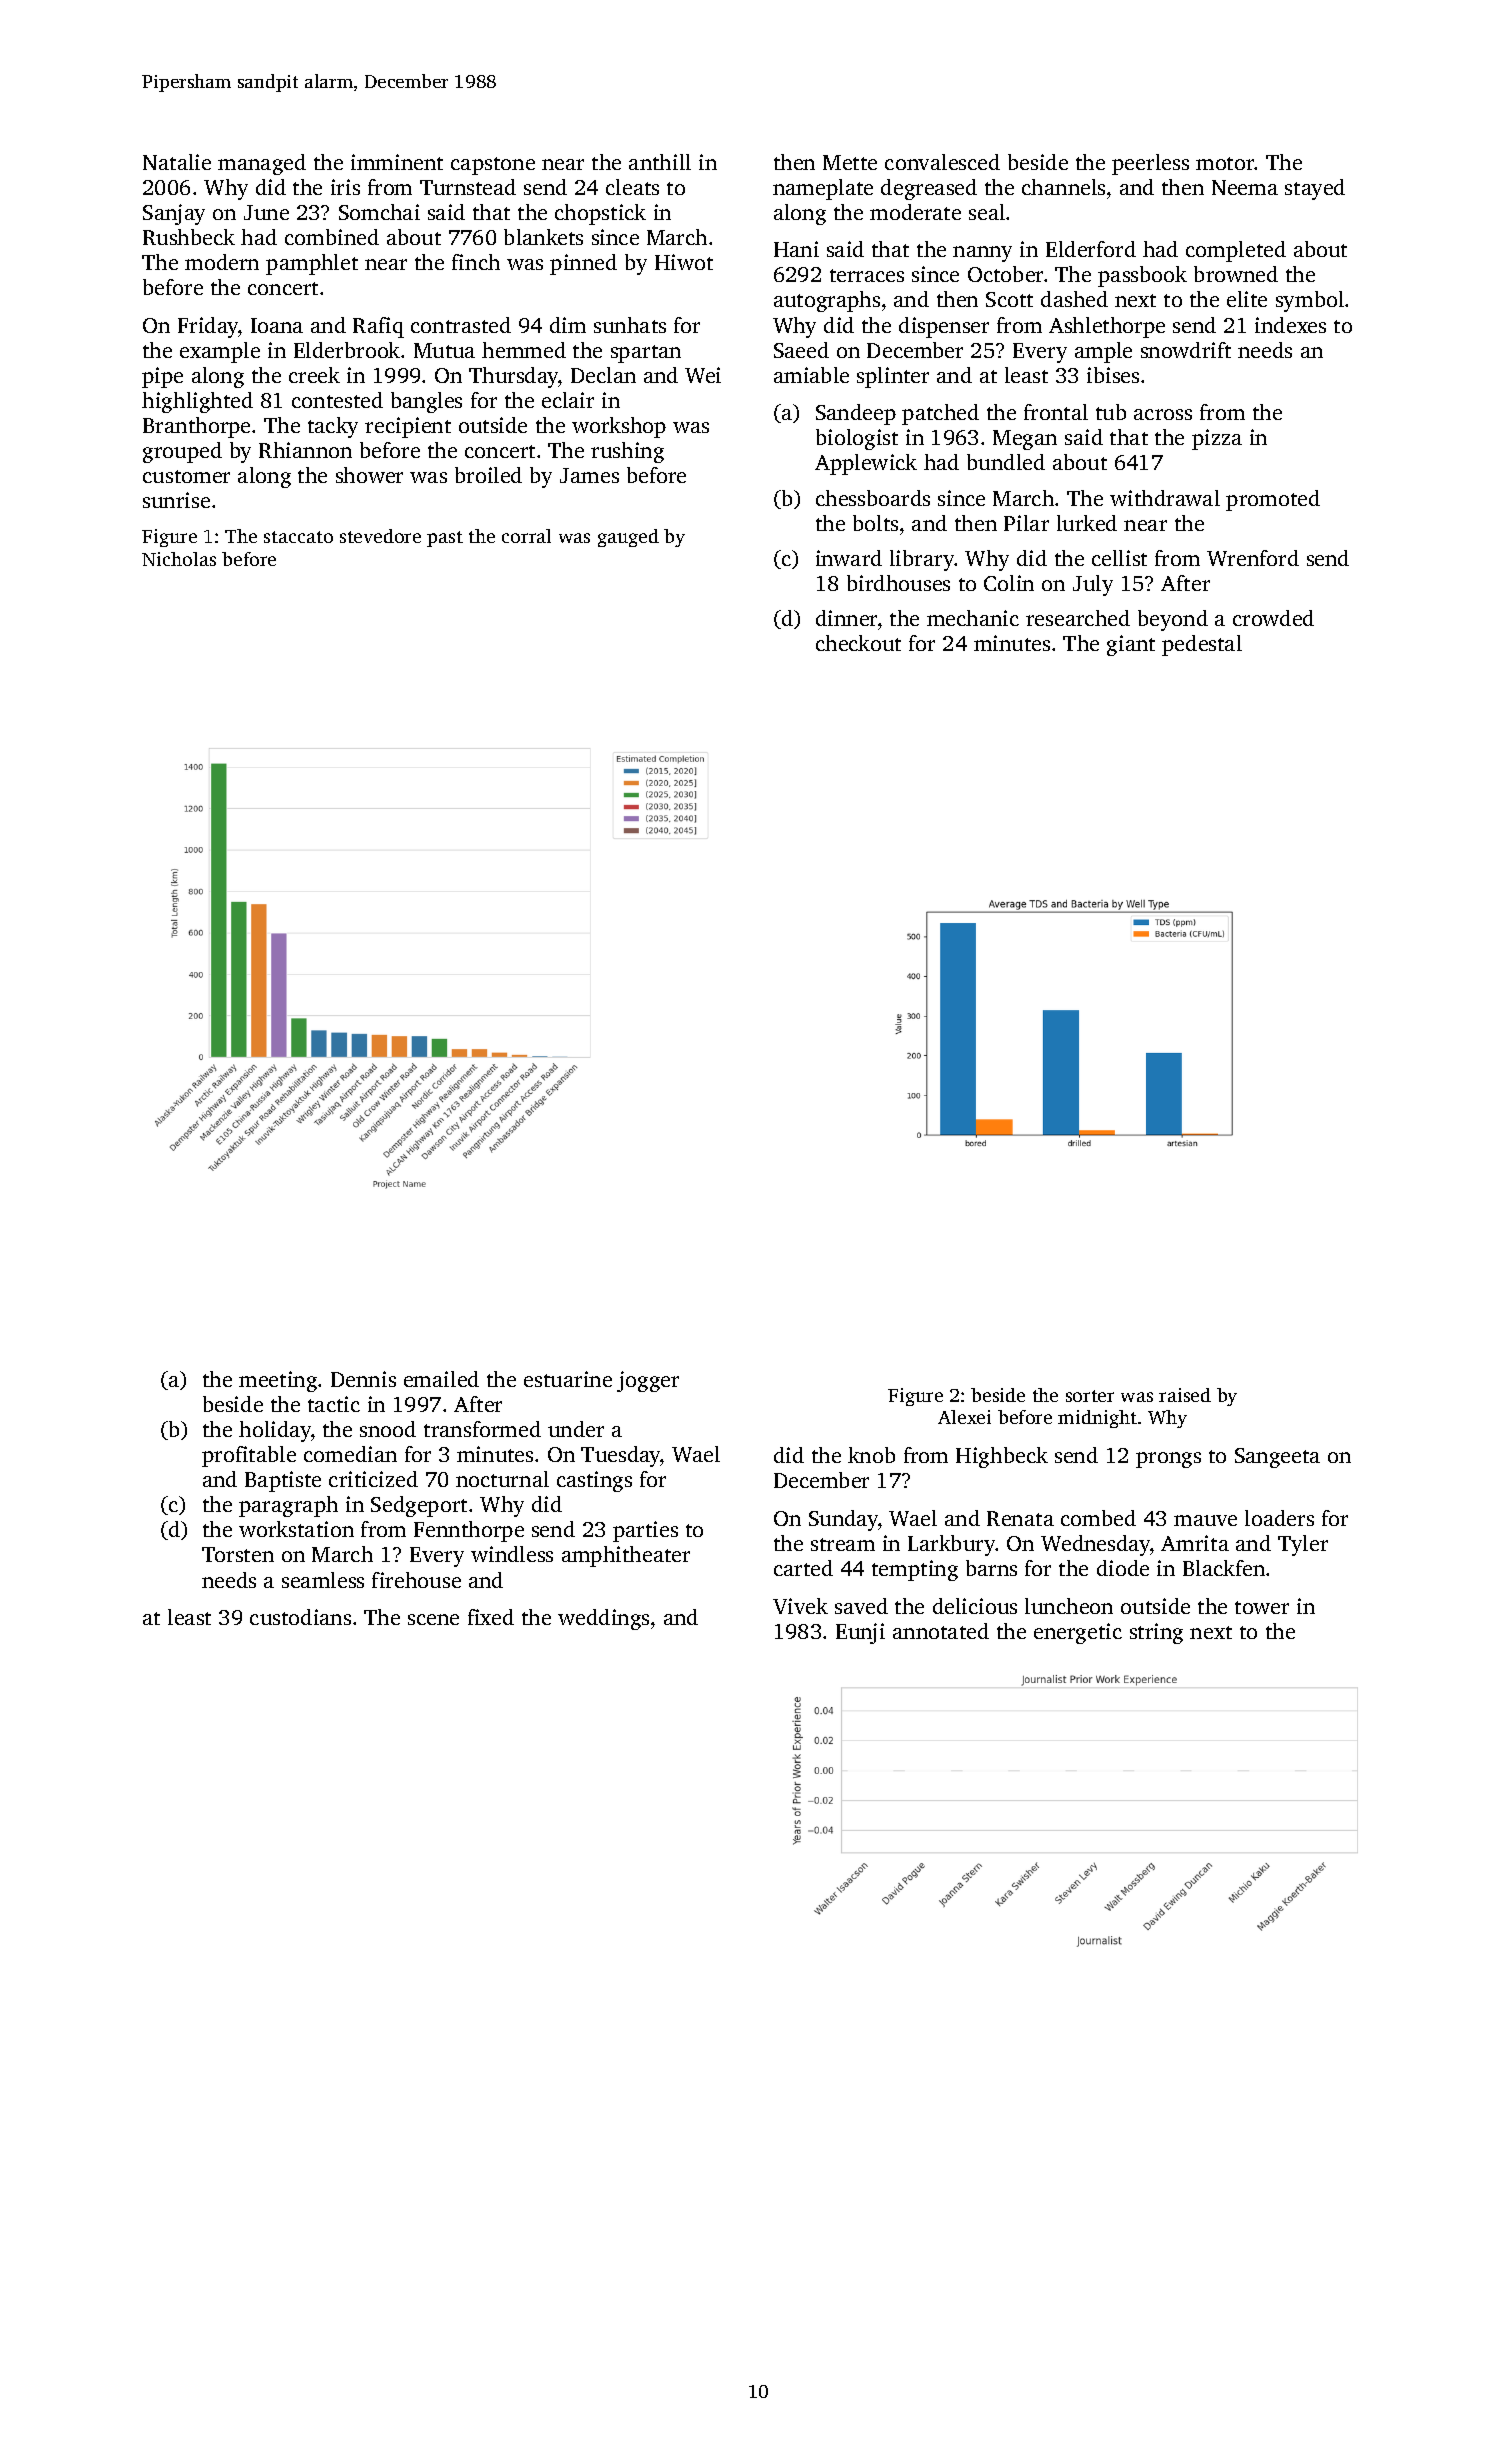 This image has width=1496, height=2464. Describe the element at coordinates (262, 164) in the image. I see `managed` at that location.
